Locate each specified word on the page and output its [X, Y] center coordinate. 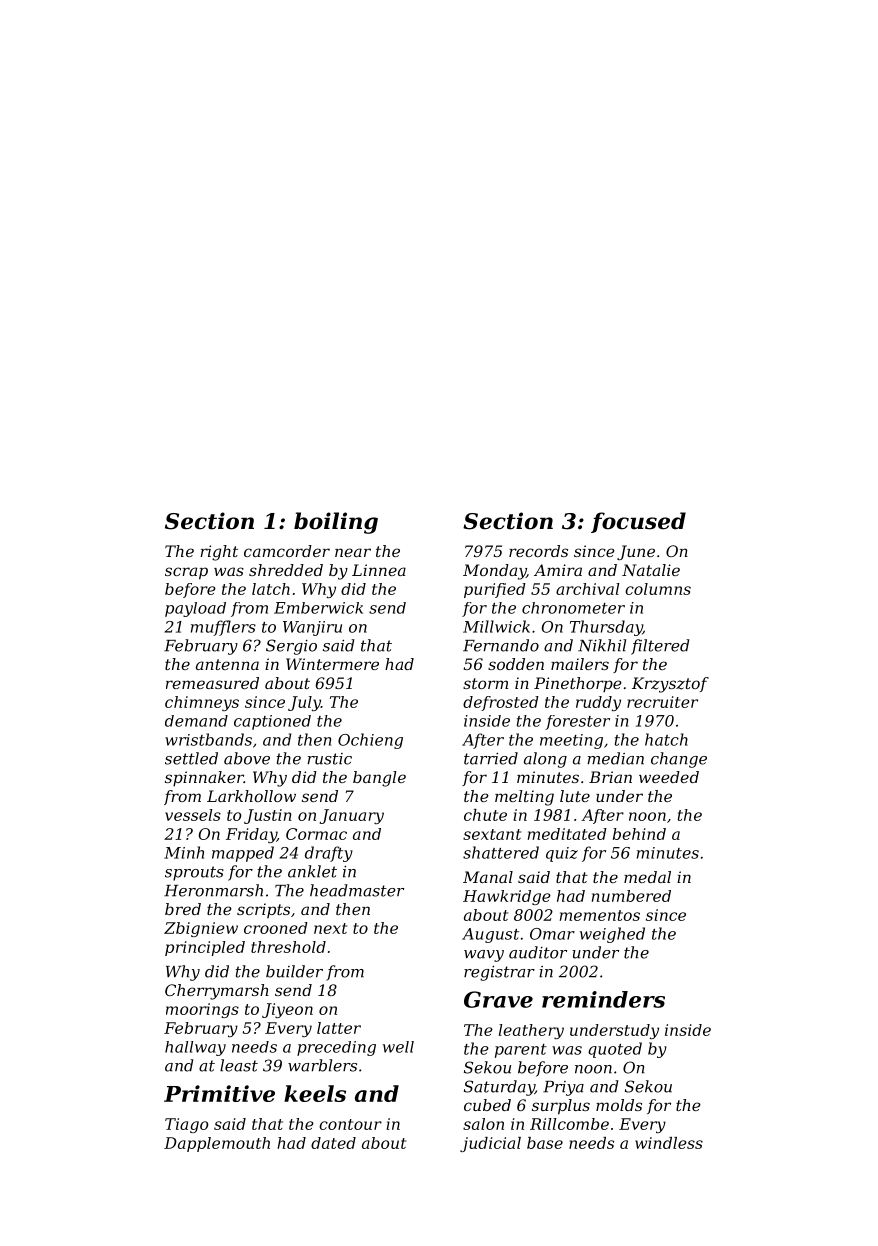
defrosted [501, 703]
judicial [490, 1144]
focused [638, 522]
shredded [286, 570]
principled [205, 948]
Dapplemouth [217, 1144]
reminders [603, 999]
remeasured [212, 683]
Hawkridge [507, 897]
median [616, 758]
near [353, 552]
